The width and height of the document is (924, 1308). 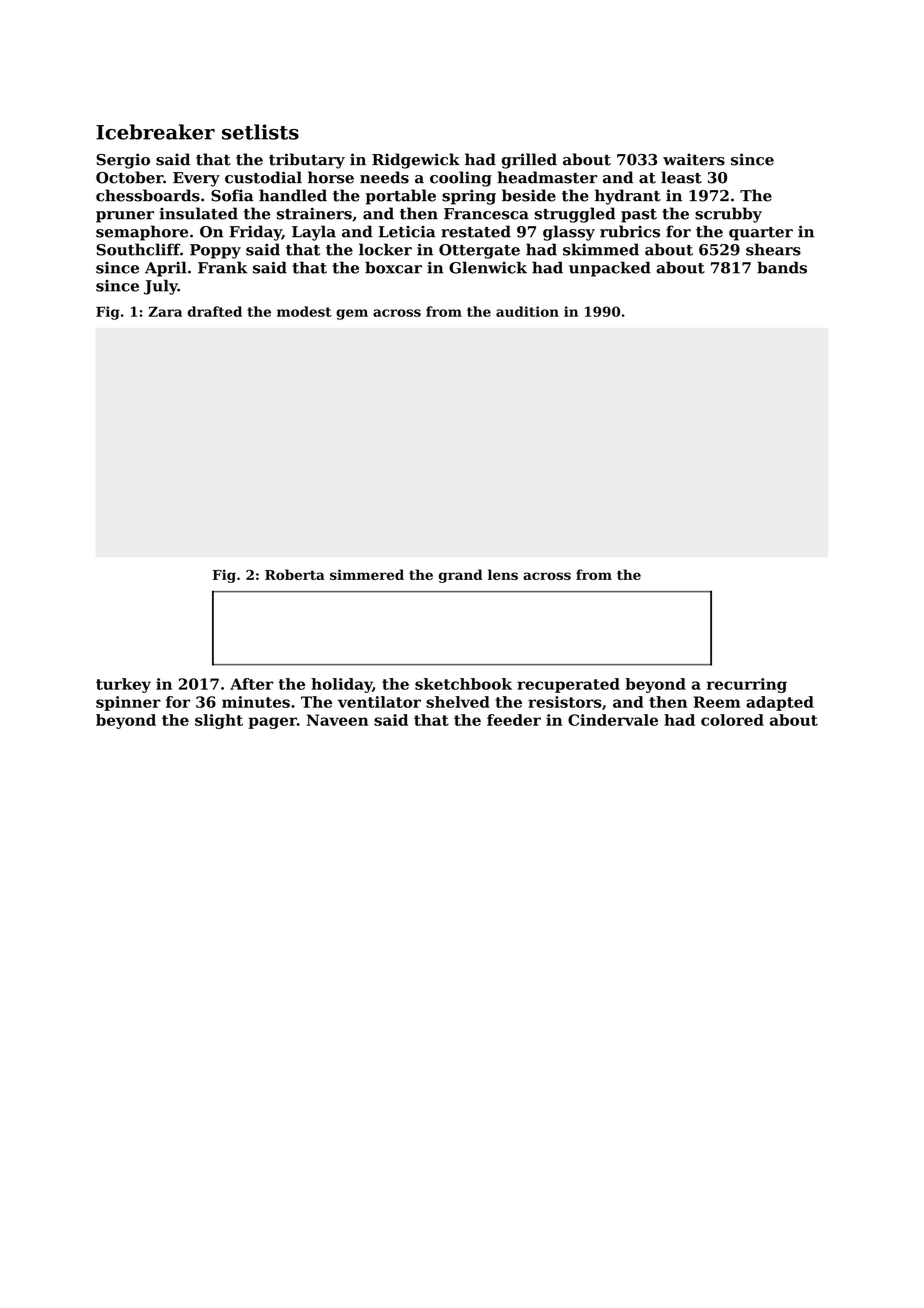 I want to click on spinner, so click(x=128, y=703).
